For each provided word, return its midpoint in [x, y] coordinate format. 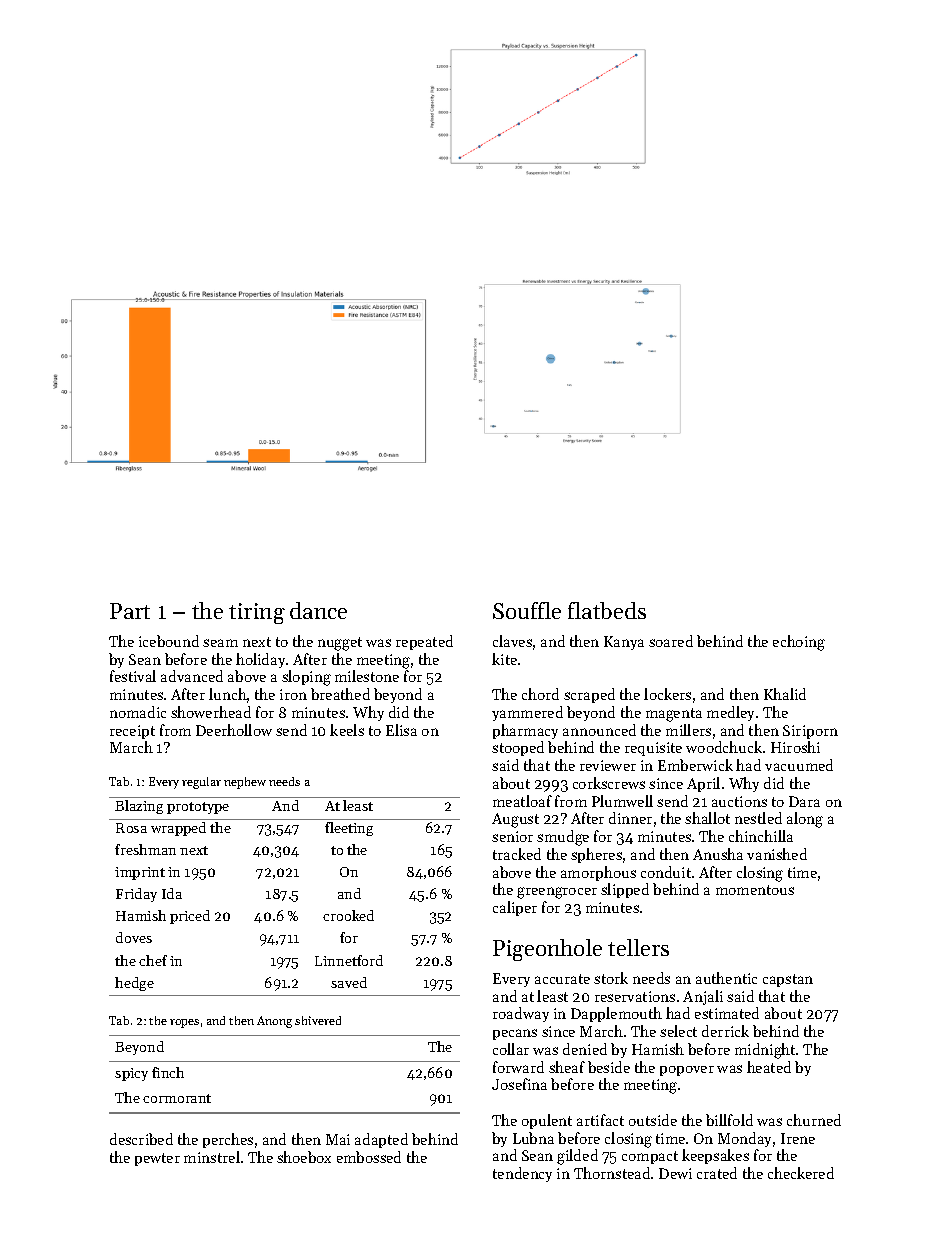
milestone [367, 676]
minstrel [212, 1157]
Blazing [139, 807]
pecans [515, 1034]
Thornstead [612, 1173]
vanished [777, 854]
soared [671, 641]
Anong [274, 1022]
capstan [788, 980]
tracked [517, 854]
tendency [522, 1174]
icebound [169, 641]
